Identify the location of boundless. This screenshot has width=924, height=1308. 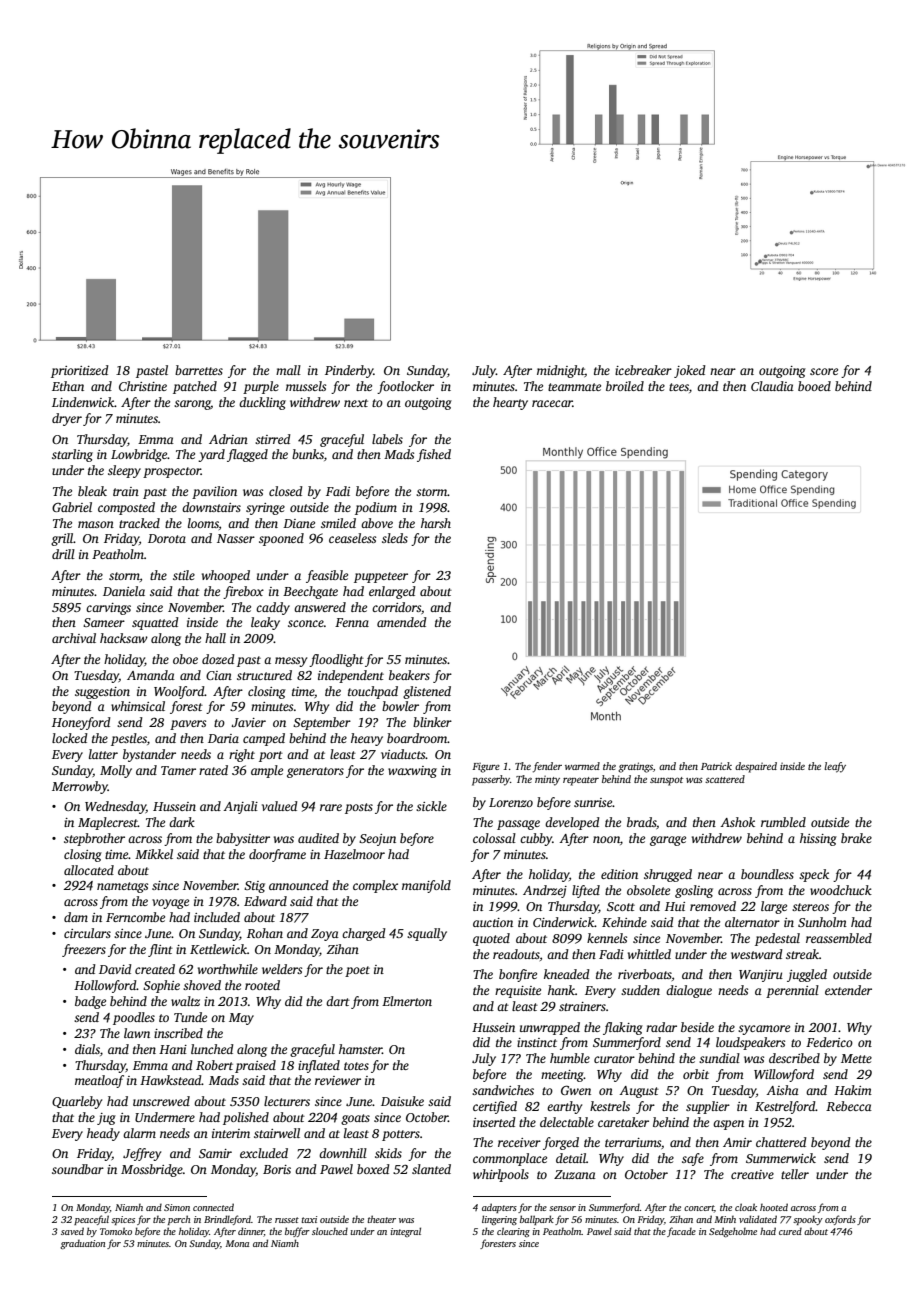
(767, 874).
